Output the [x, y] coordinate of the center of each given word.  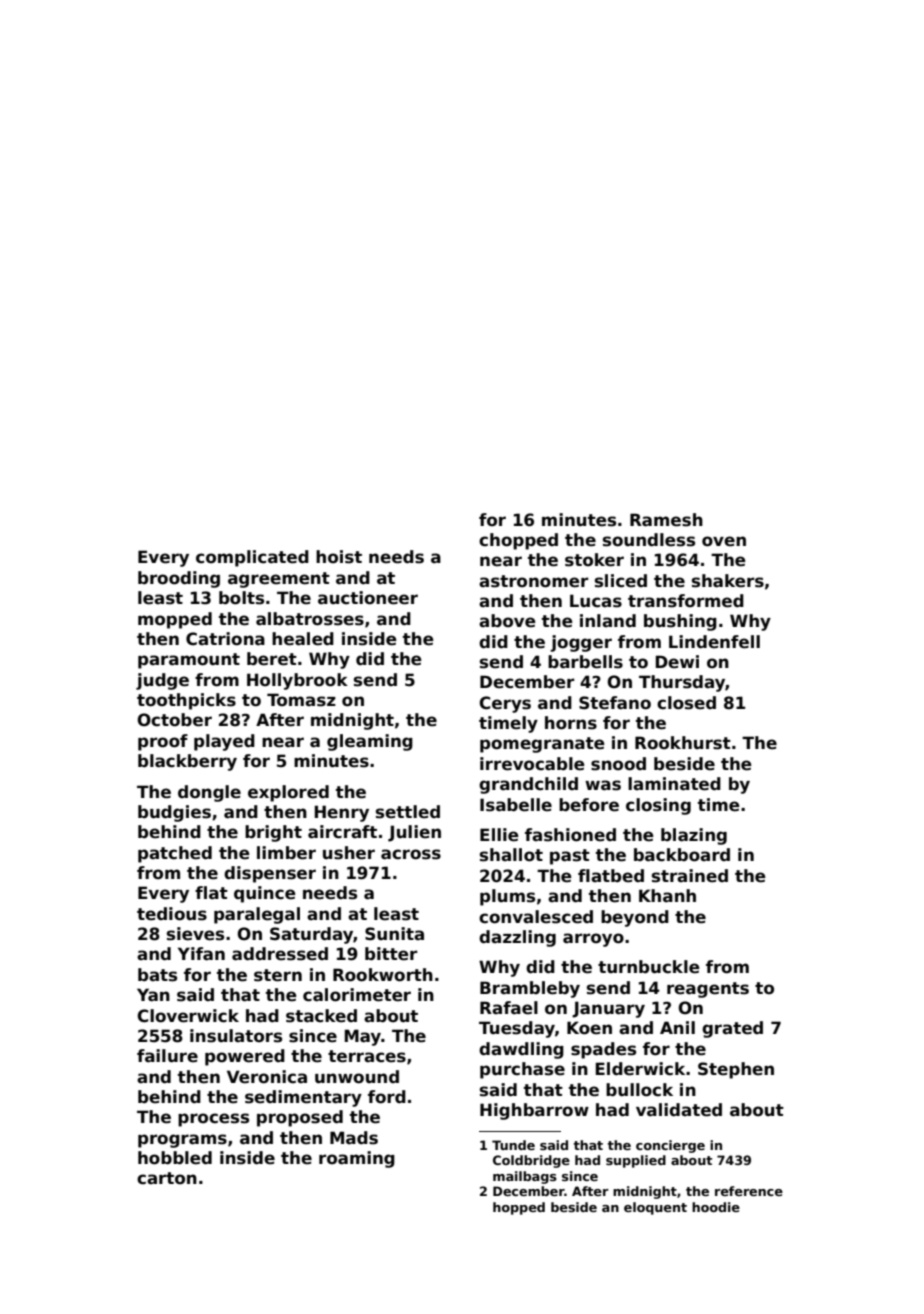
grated [732, 1029]
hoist [339, 557]
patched [175, 854]
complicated [252, 558]
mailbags [525, 1177]
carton [167, 1178]
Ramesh [666, 520]
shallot [511, 855]
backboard [682, 855]
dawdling [521, 1050]
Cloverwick [188, 1016]
